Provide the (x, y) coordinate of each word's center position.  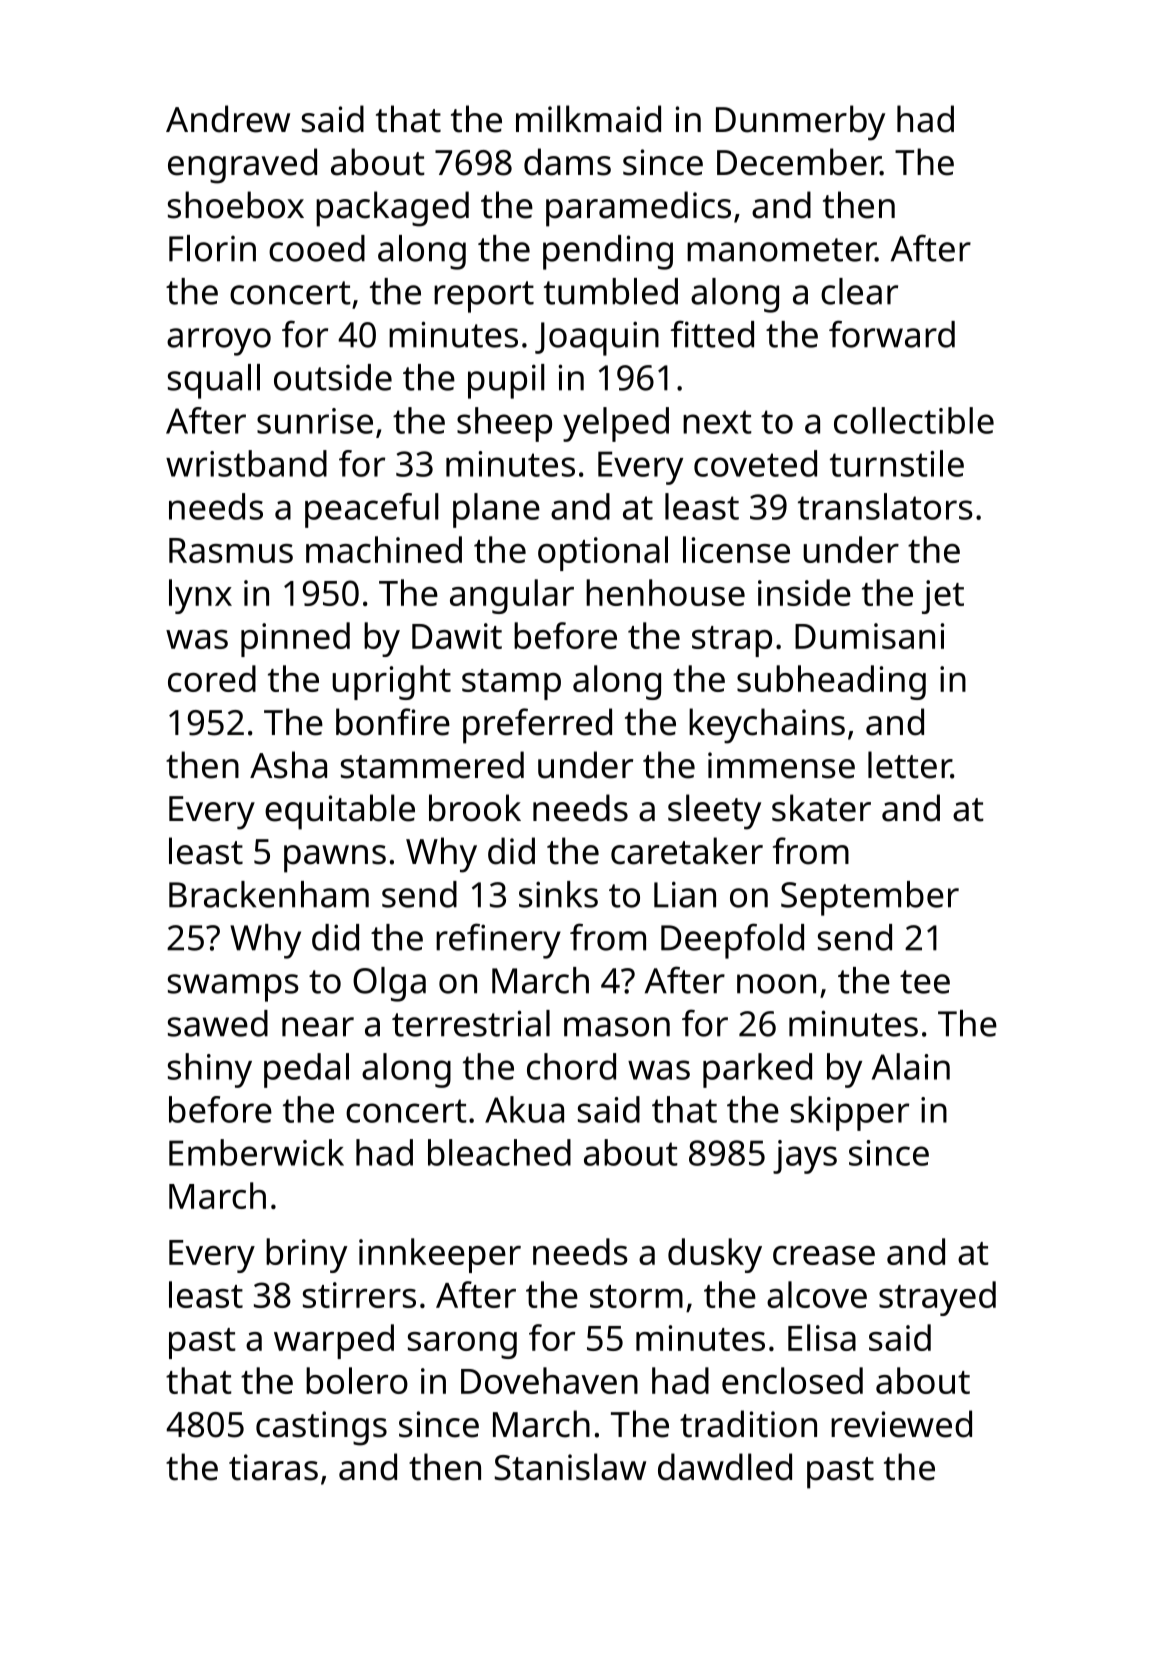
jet (943, 597)
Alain (911, 1066)
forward (892, 334)
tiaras (273, 1467)
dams (567, 162)
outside (333, 377)
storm (636, 1296)
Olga (389, 984)
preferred (537, 726)
